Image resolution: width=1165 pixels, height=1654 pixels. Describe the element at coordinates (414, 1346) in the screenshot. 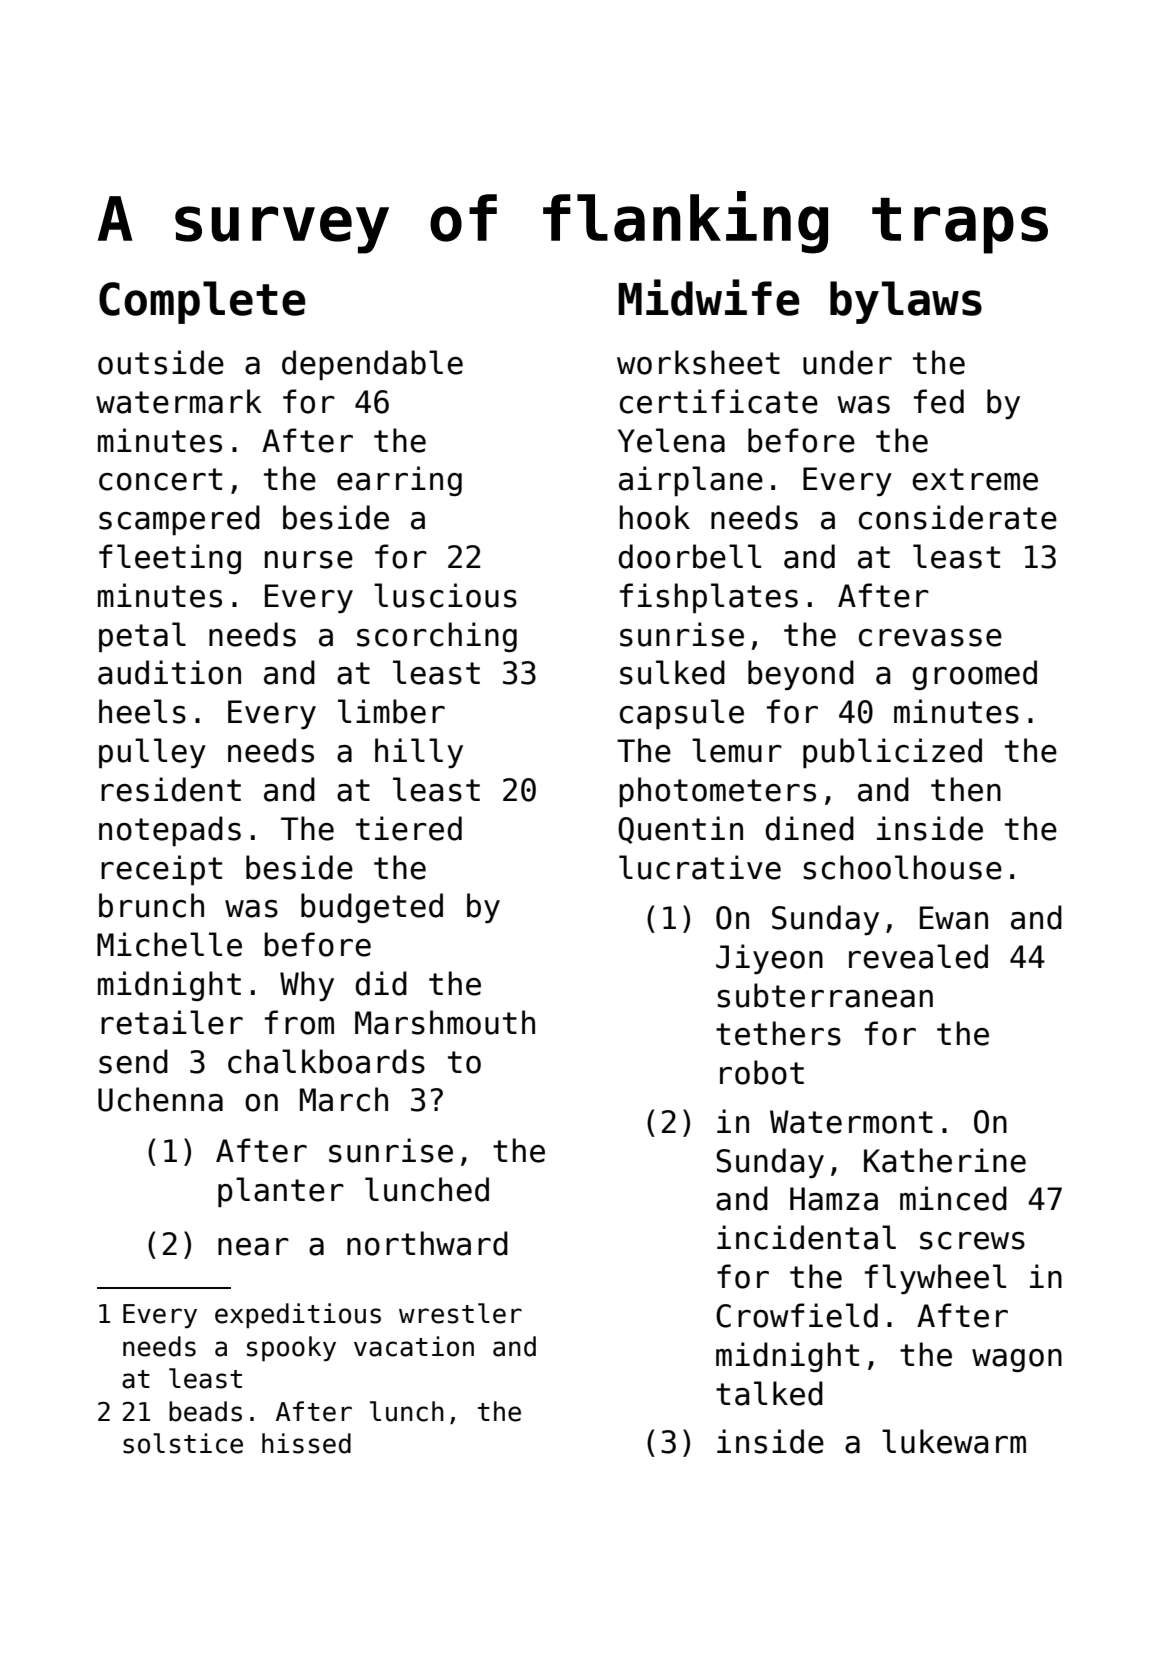

I see `vacation` at that location.
